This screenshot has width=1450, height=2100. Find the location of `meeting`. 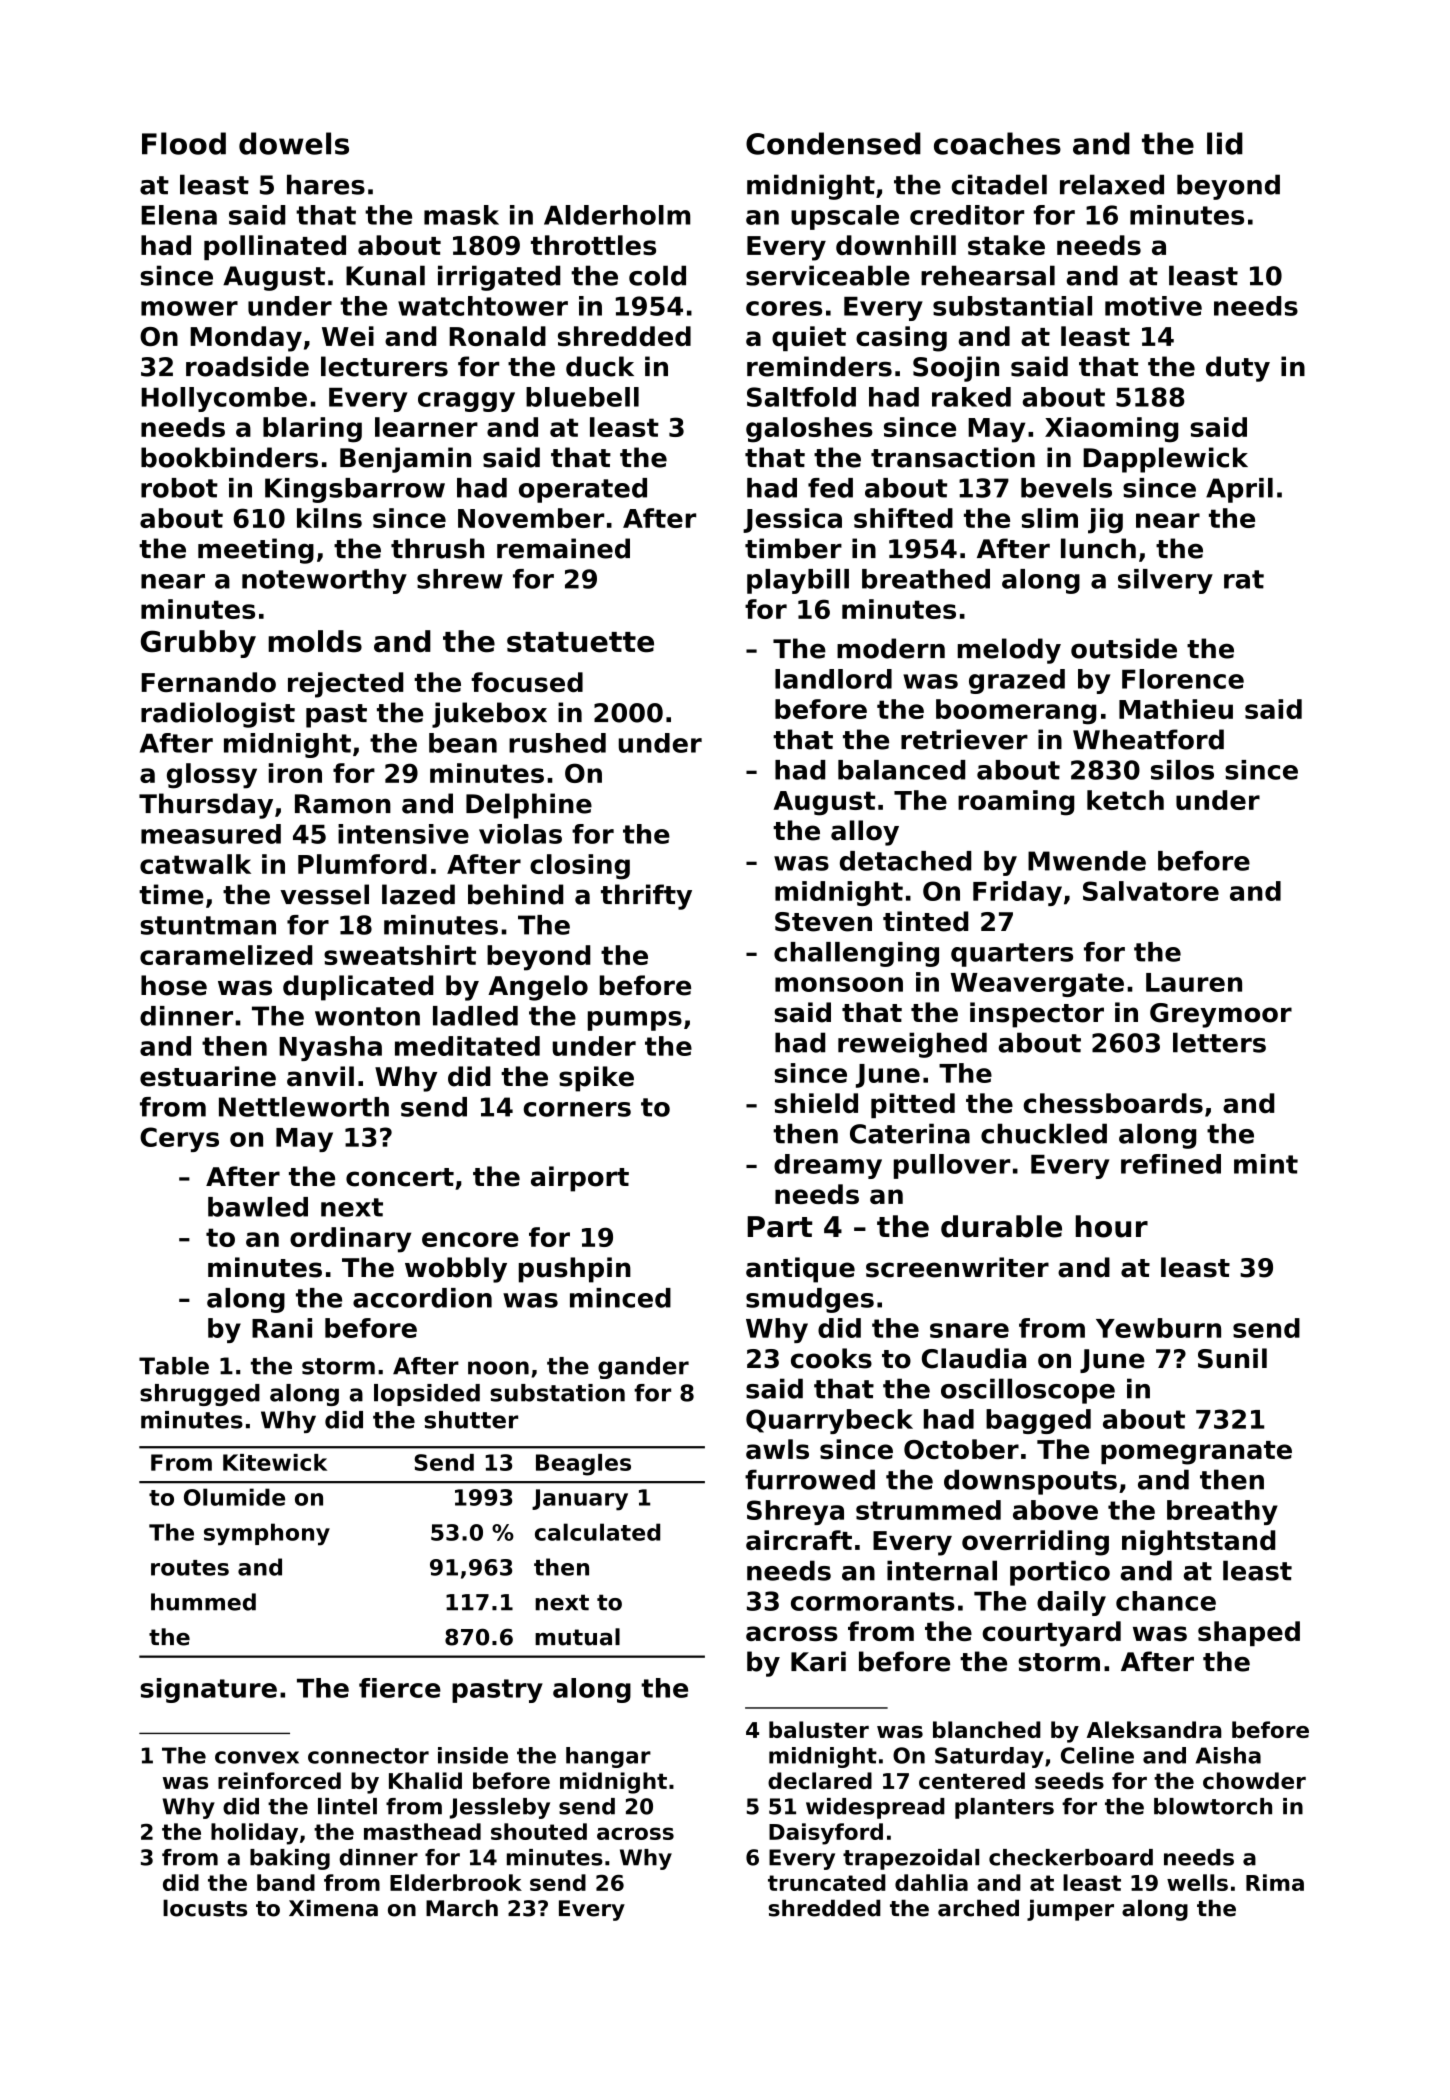

meeting is located at coordinates (256, 551).
